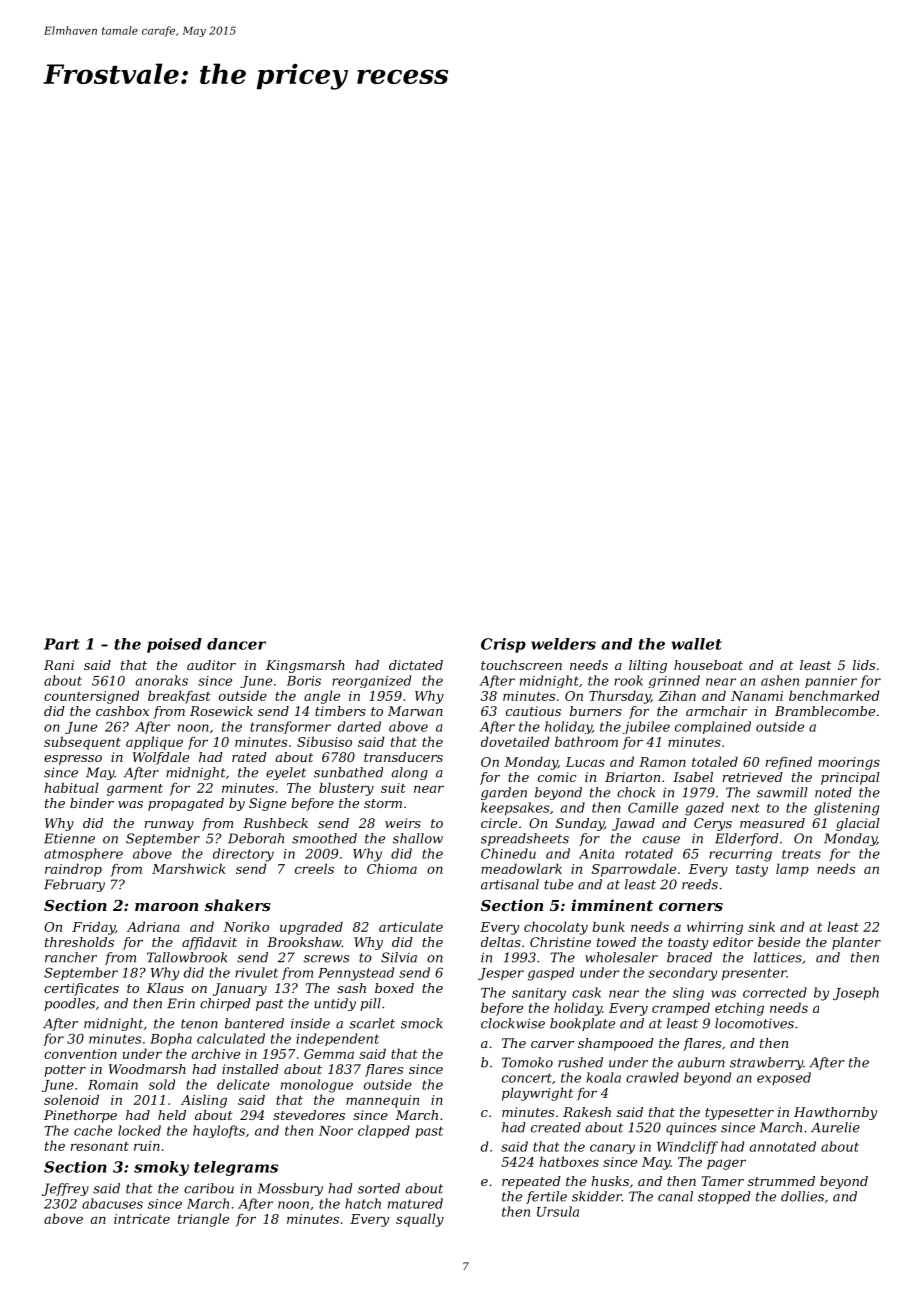  What do you see at coordinates (757, 696) in the image?
I see `Nanami` at bounding box center [757, 696].
